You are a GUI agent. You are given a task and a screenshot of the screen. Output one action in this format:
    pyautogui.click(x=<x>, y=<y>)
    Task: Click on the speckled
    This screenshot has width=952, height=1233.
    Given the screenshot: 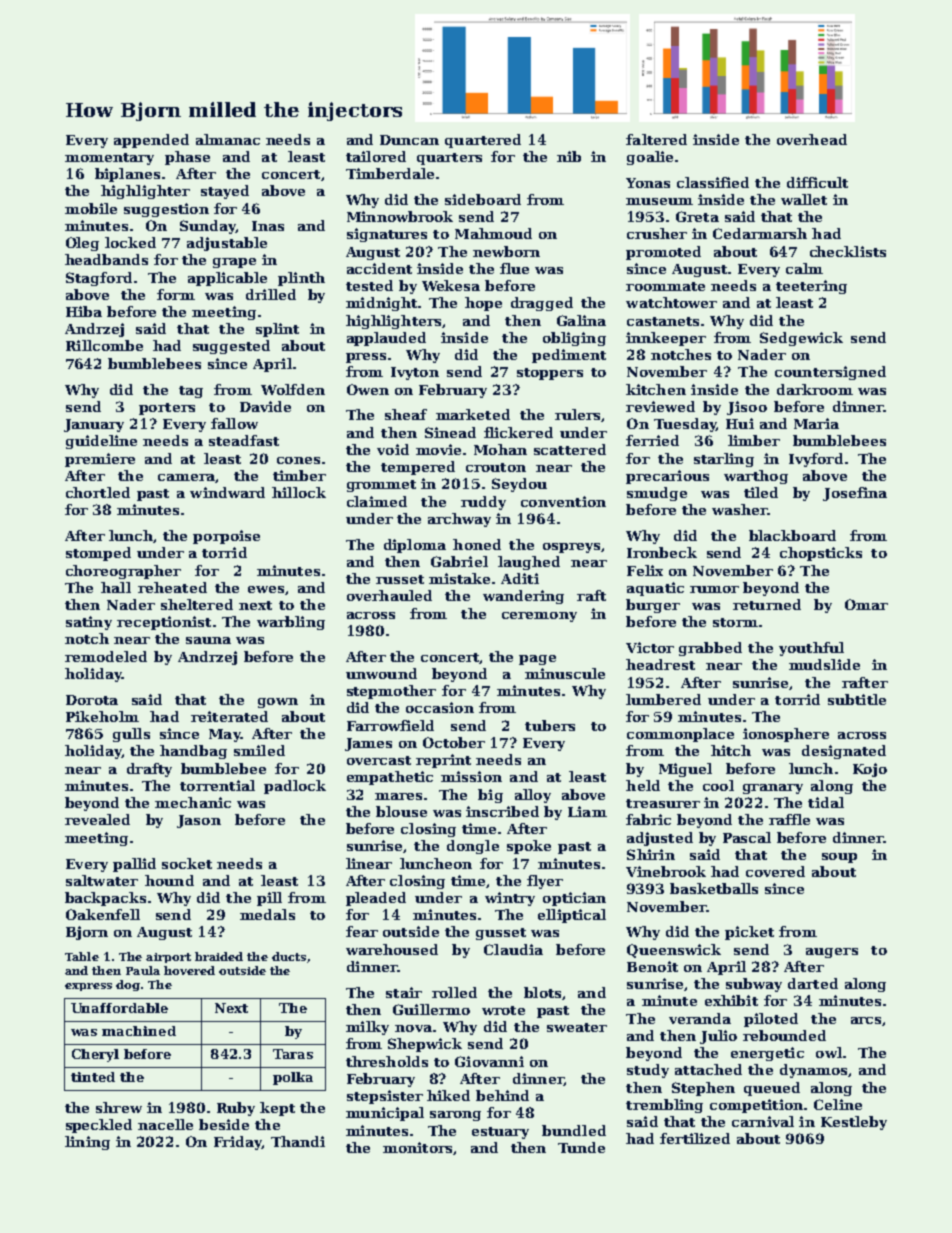 What is the action you would take?
    pyautogui.click(x=99, y=1126)
